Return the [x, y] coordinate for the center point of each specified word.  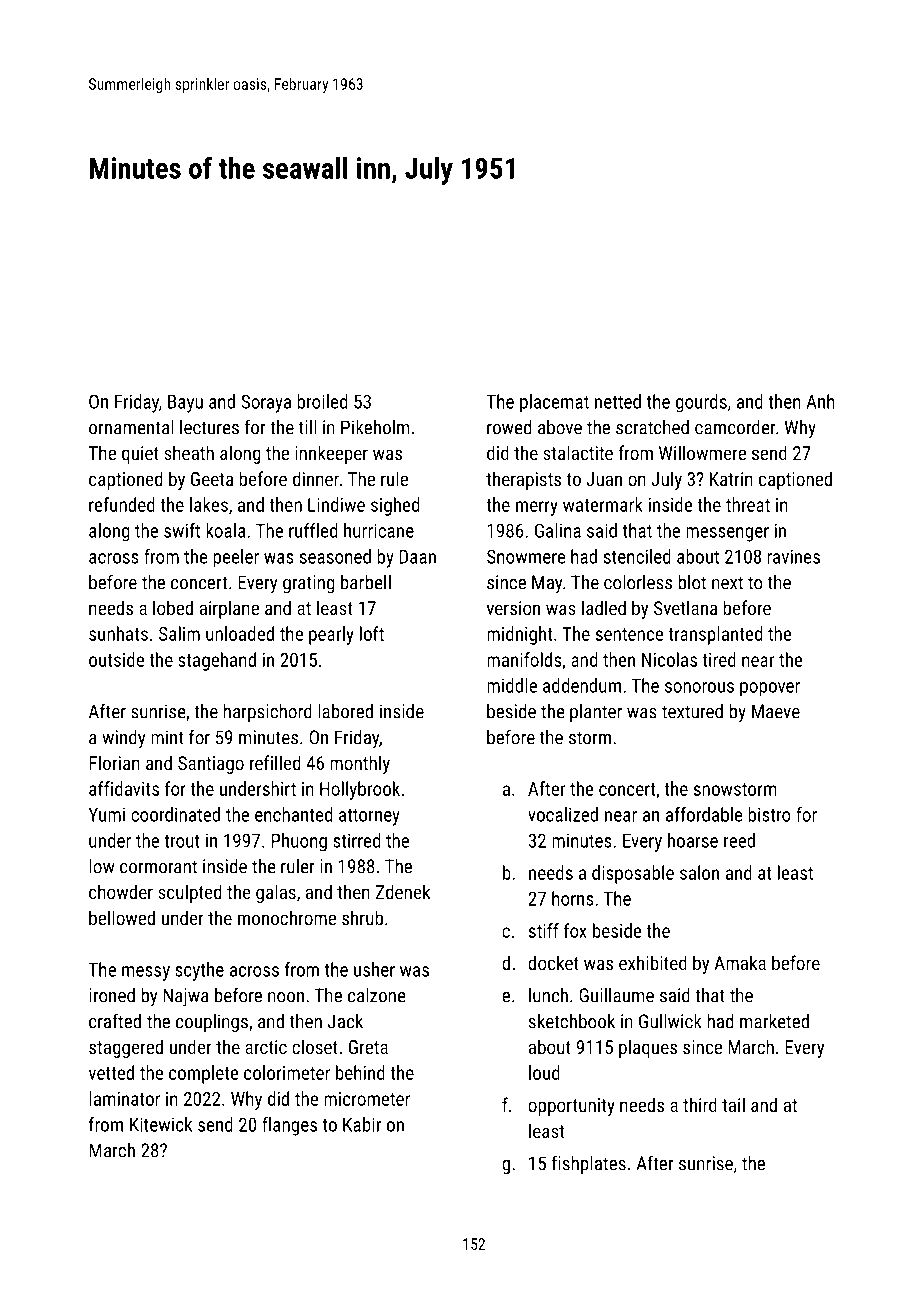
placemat [554, 403]
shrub [362, 917]
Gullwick [670, 1021]
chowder [121, 891]
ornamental [131, 427]
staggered [126, 1048]
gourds [701, 403]
